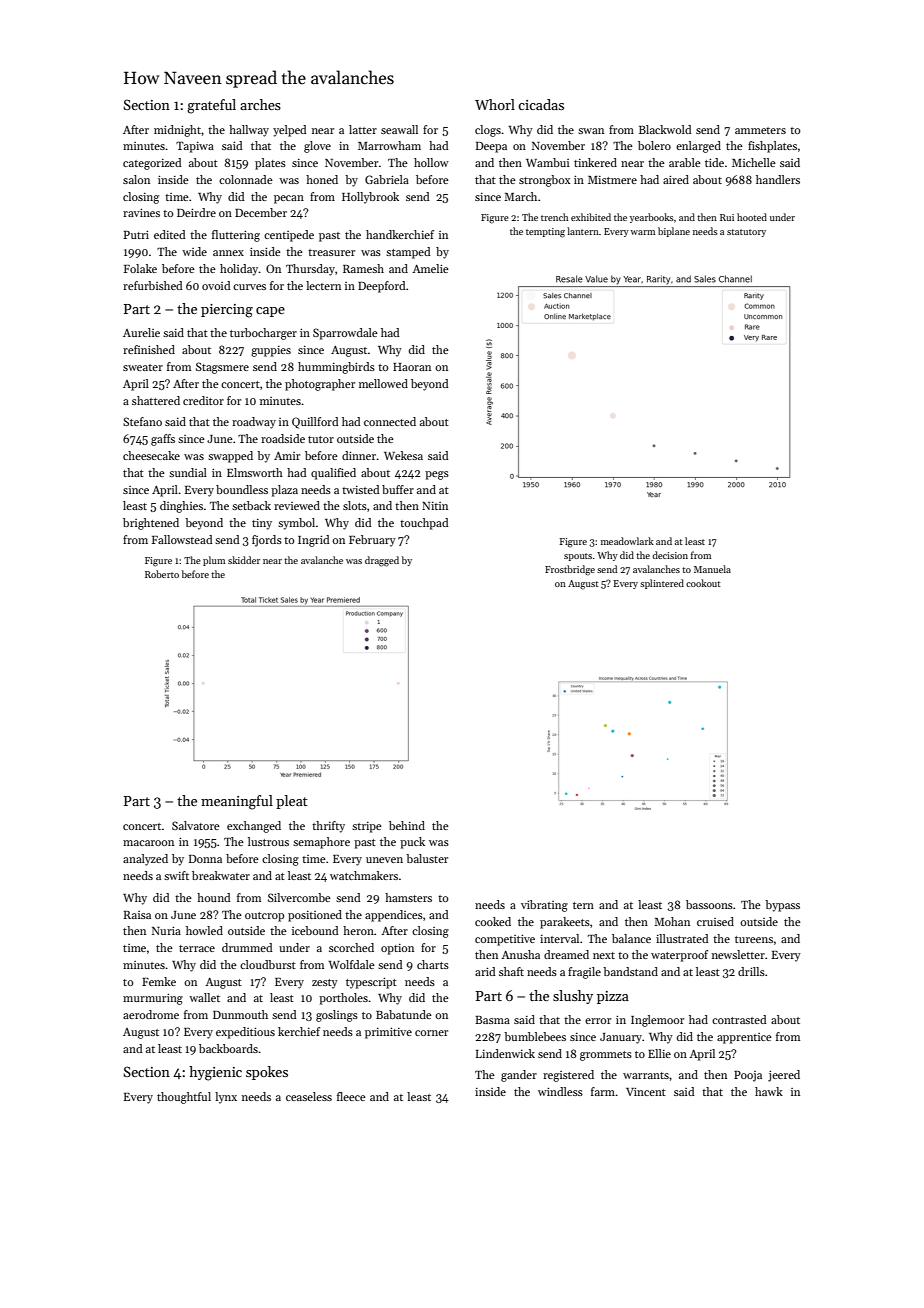 The width and height of the page is (924, 1308). I want to click on hooted, so click(752, 217).
